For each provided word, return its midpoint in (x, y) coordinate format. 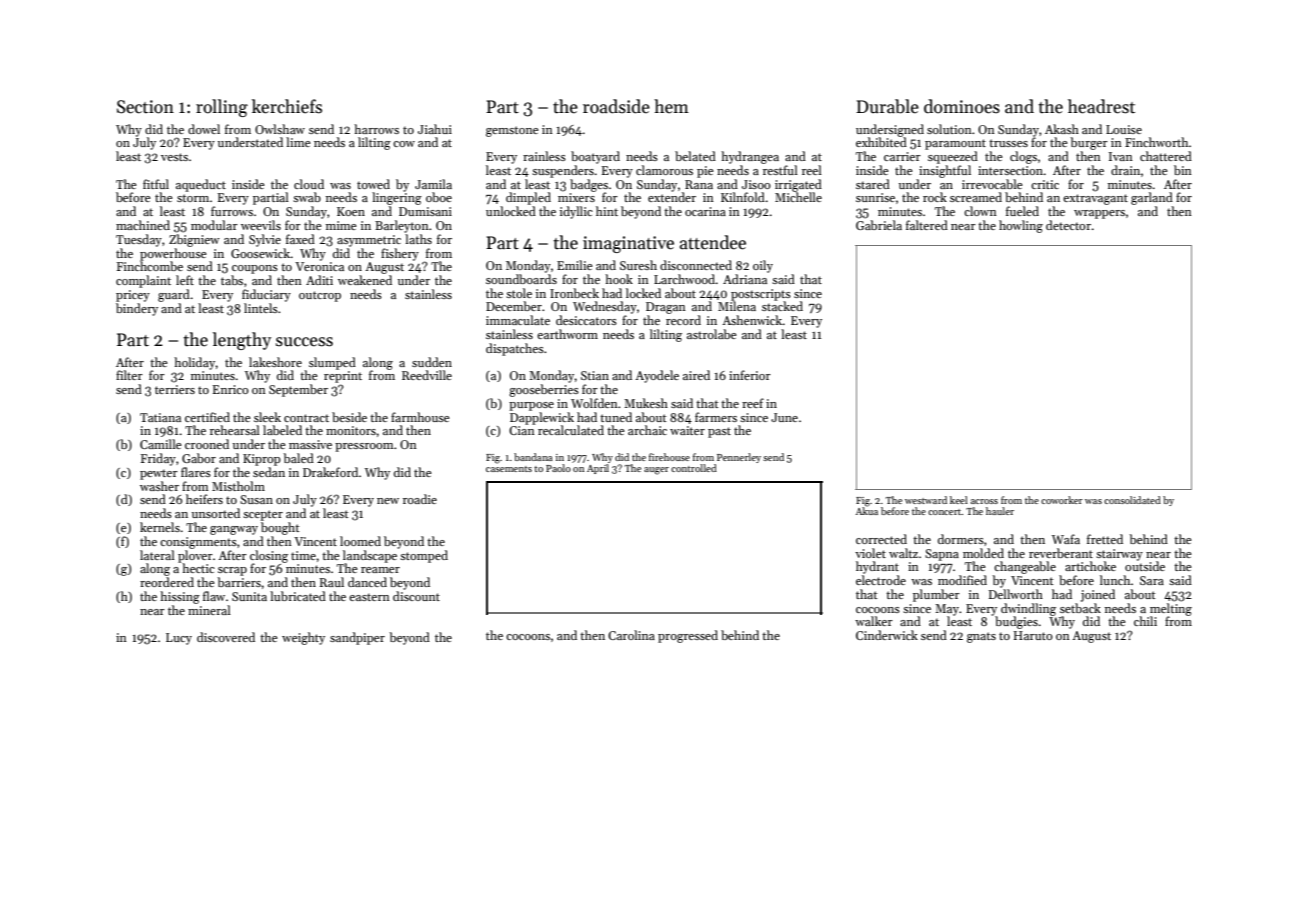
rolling (222, 108)
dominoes (962, 106)
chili (1145, 621)
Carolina (631, 635)
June (784, 417)
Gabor (199, 458)
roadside (616, 106)
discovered (226, 637)
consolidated (1132, 500)
